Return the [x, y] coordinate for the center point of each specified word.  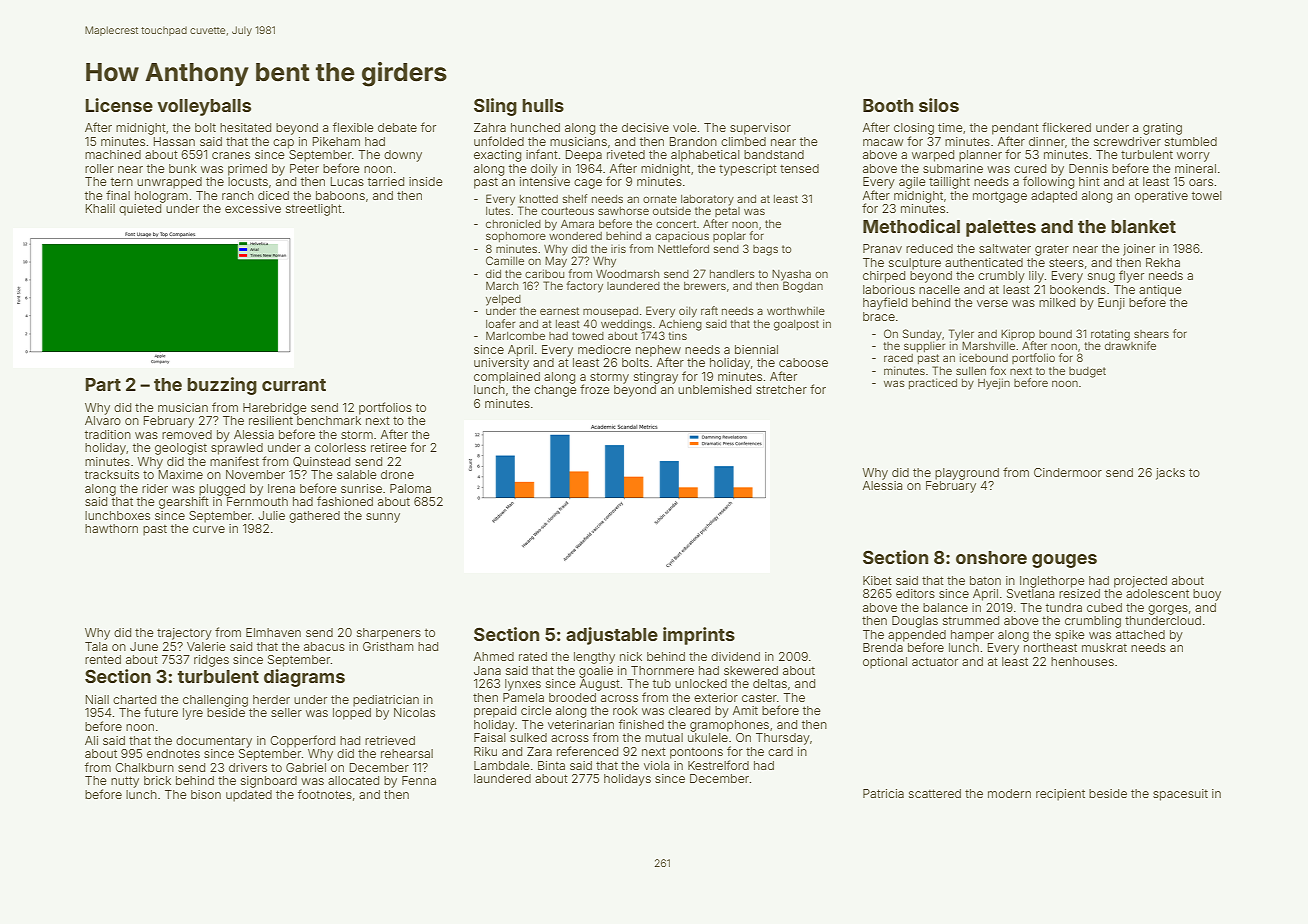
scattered [935, 793]
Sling [495, 107]
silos [939, 105]
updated [249, 796]
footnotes [325, 794]
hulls [543, 105]
